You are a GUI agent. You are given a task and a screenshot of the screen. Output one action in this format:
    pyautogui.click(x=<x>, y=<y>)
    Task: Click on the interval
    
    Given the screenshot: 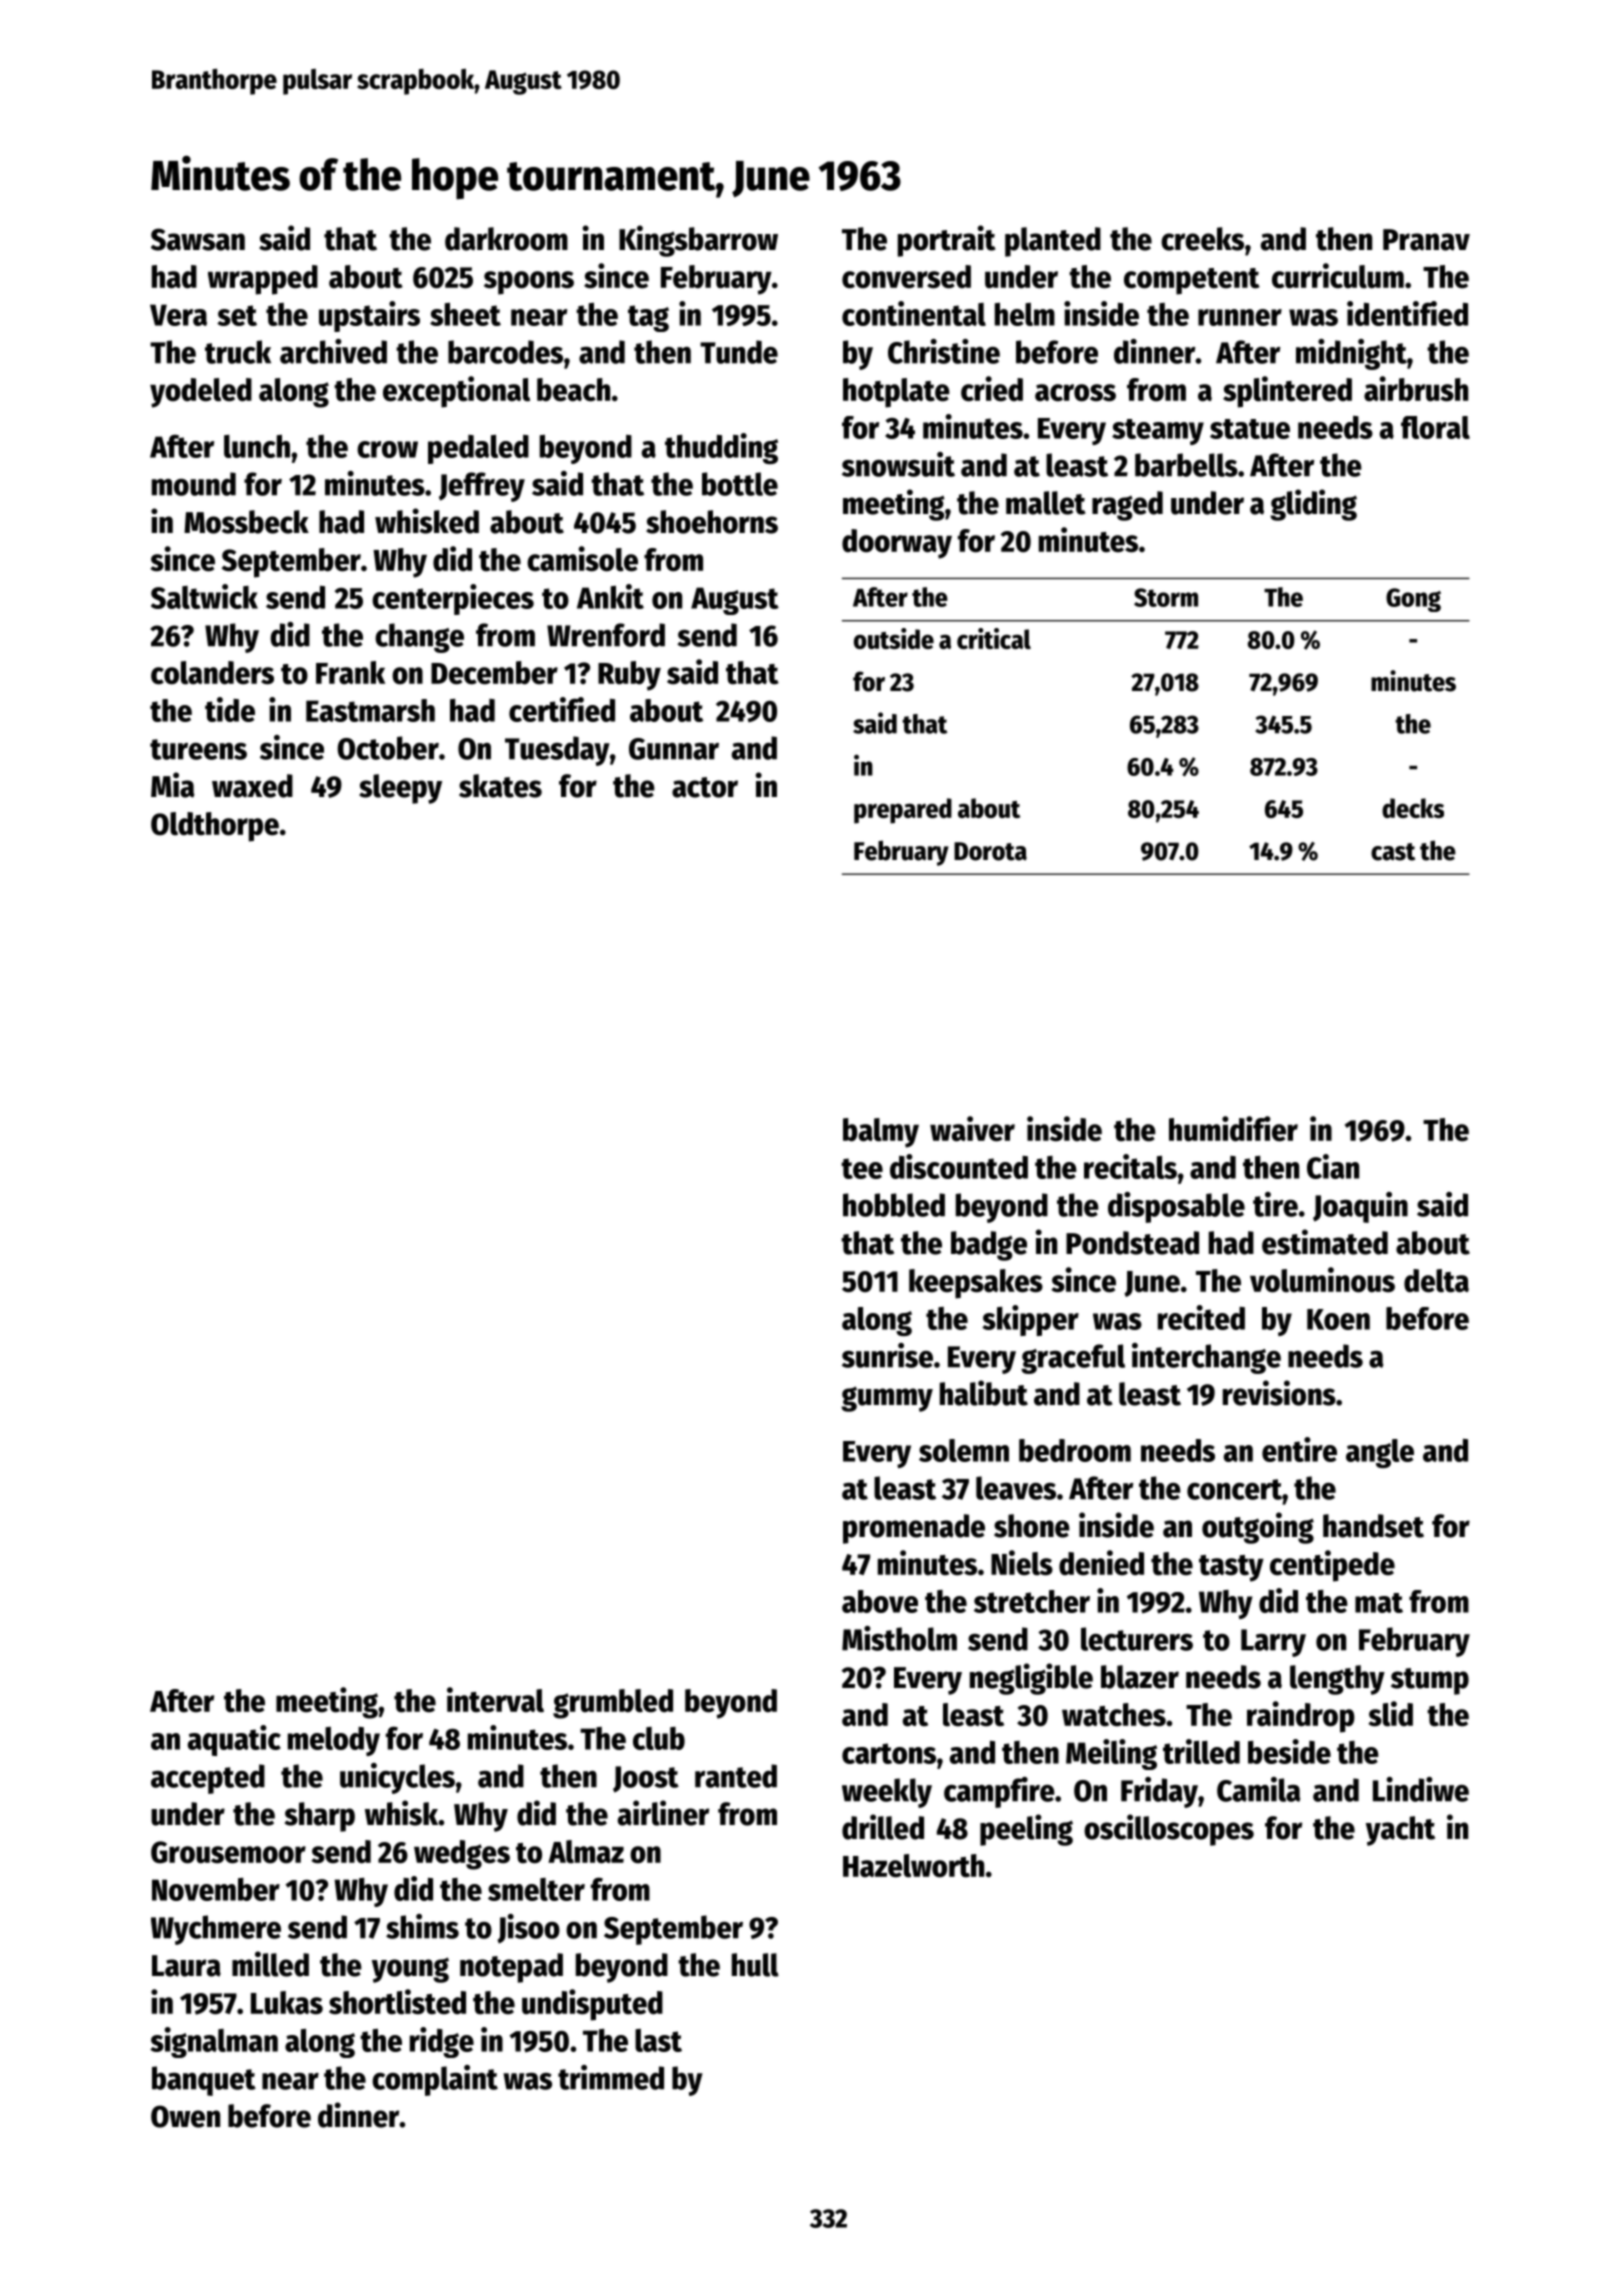 What is the action you would take?
    pyautogui.click(x=495, y=1700)
